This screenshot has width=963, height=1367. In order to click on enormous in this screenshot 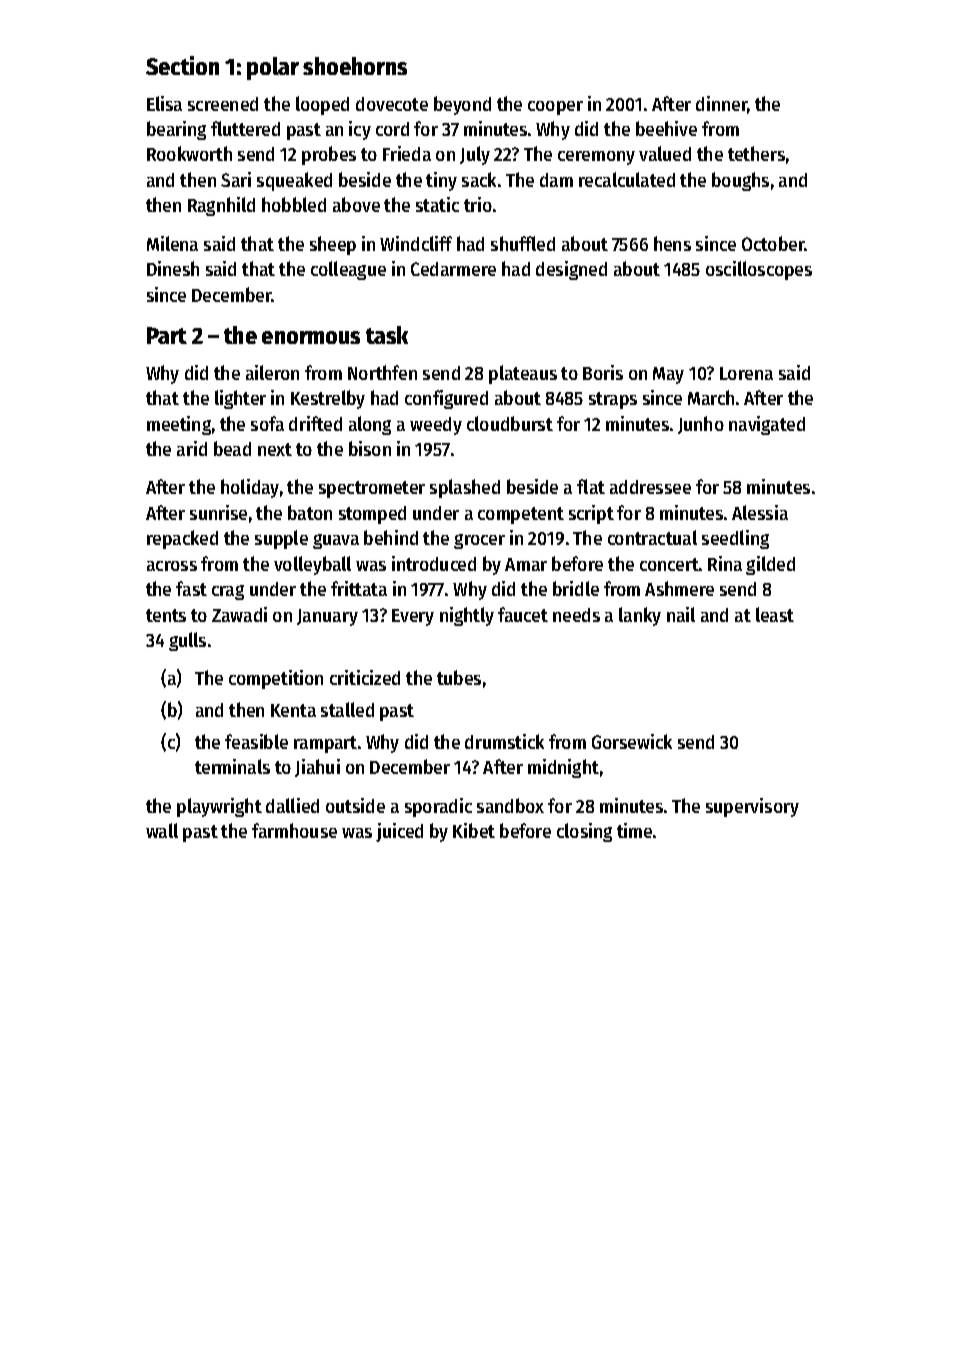, I will do `click(311, 337)`.
